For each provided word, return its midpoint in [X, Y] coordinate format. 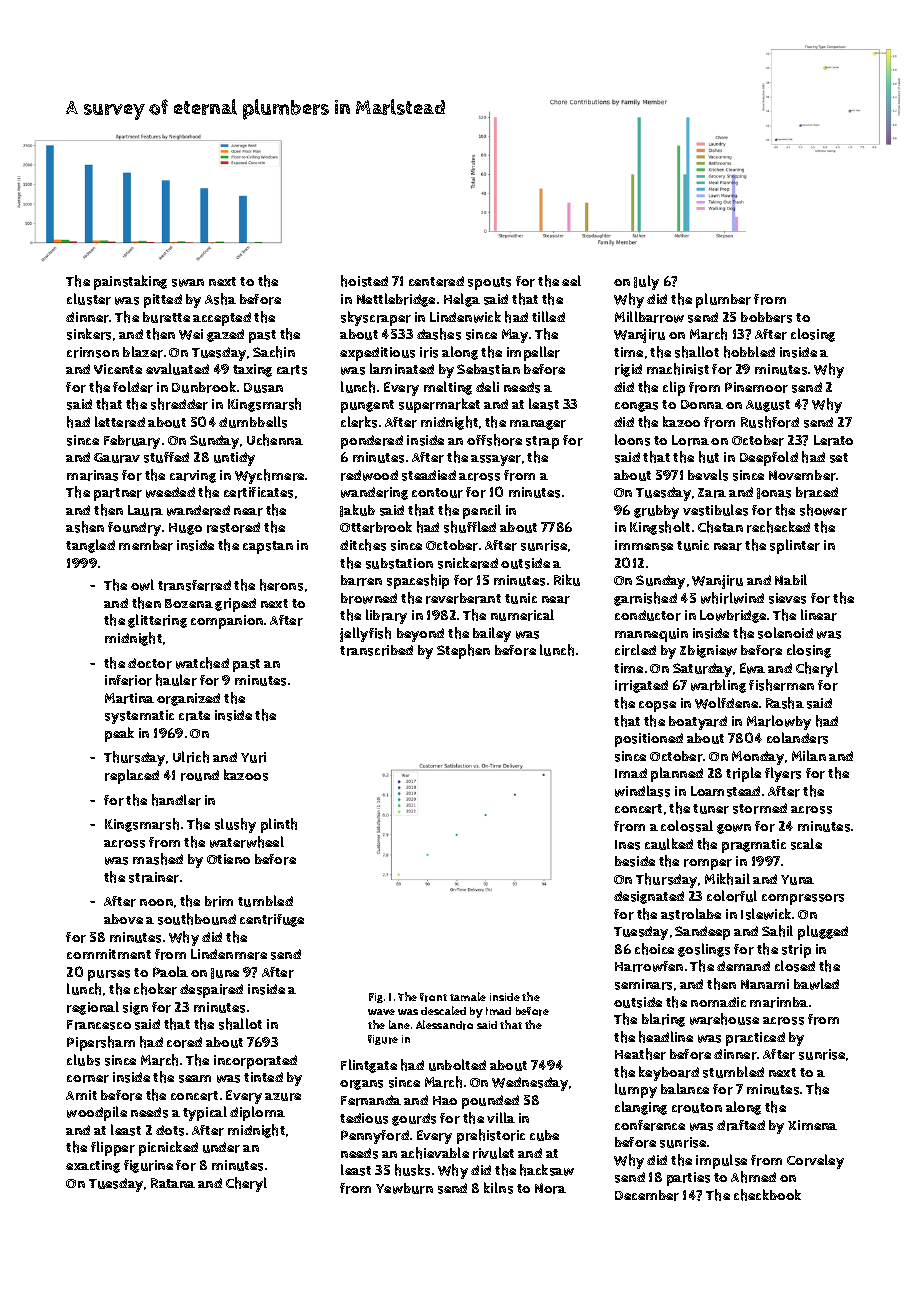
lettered [120, 422]
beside [635, 861]
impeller [533, 353]
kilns [498, 1188]
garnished [645, 599]
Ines [627, 845]
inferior [128, 680]
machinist [678, 369]
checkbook [767, 1195]
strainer [154, 877]
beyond [420, 635]
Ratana [173, 1183]
